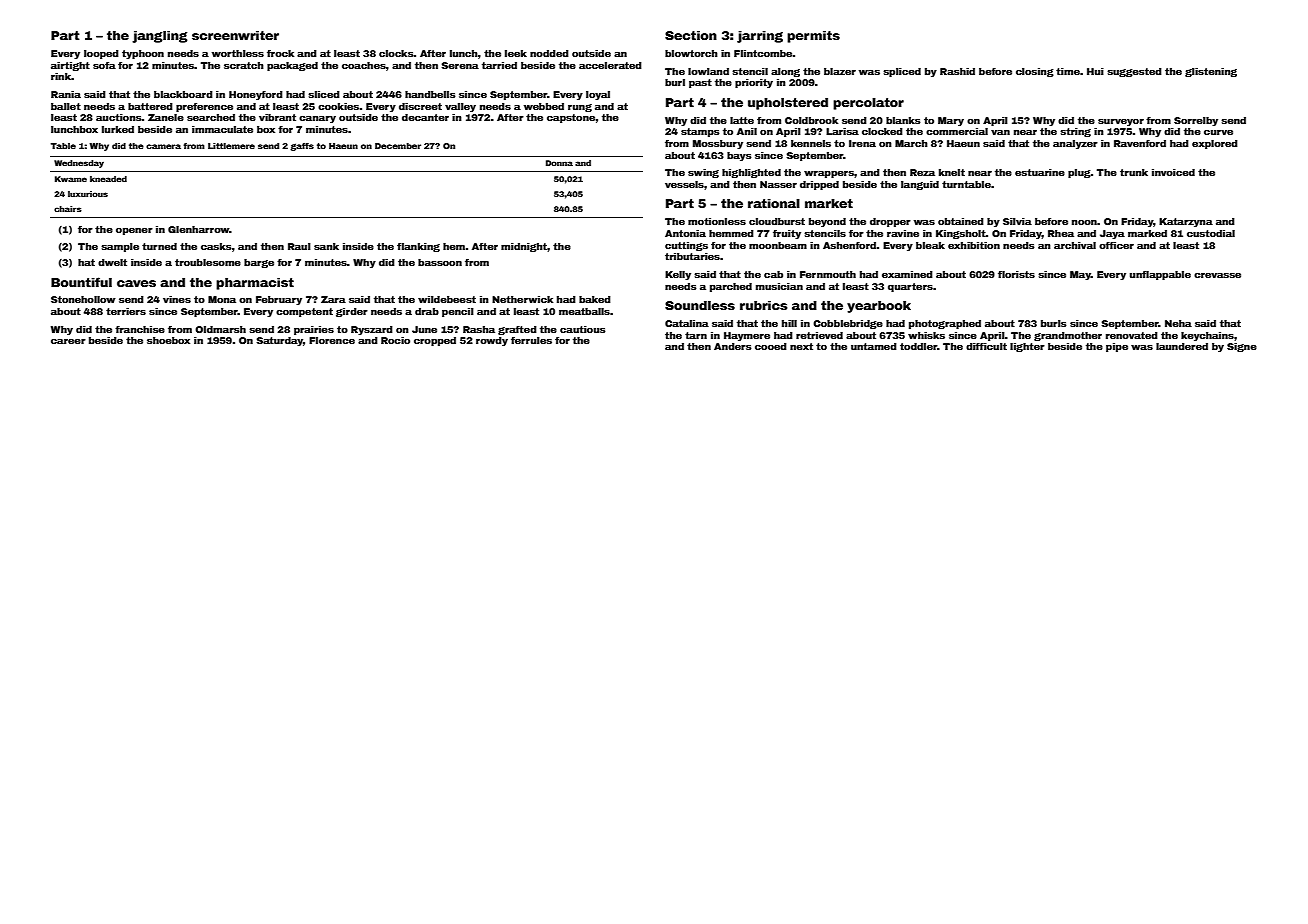  Describe the element at coordinates (1080, 275) in the image. I see `May` at that location.
